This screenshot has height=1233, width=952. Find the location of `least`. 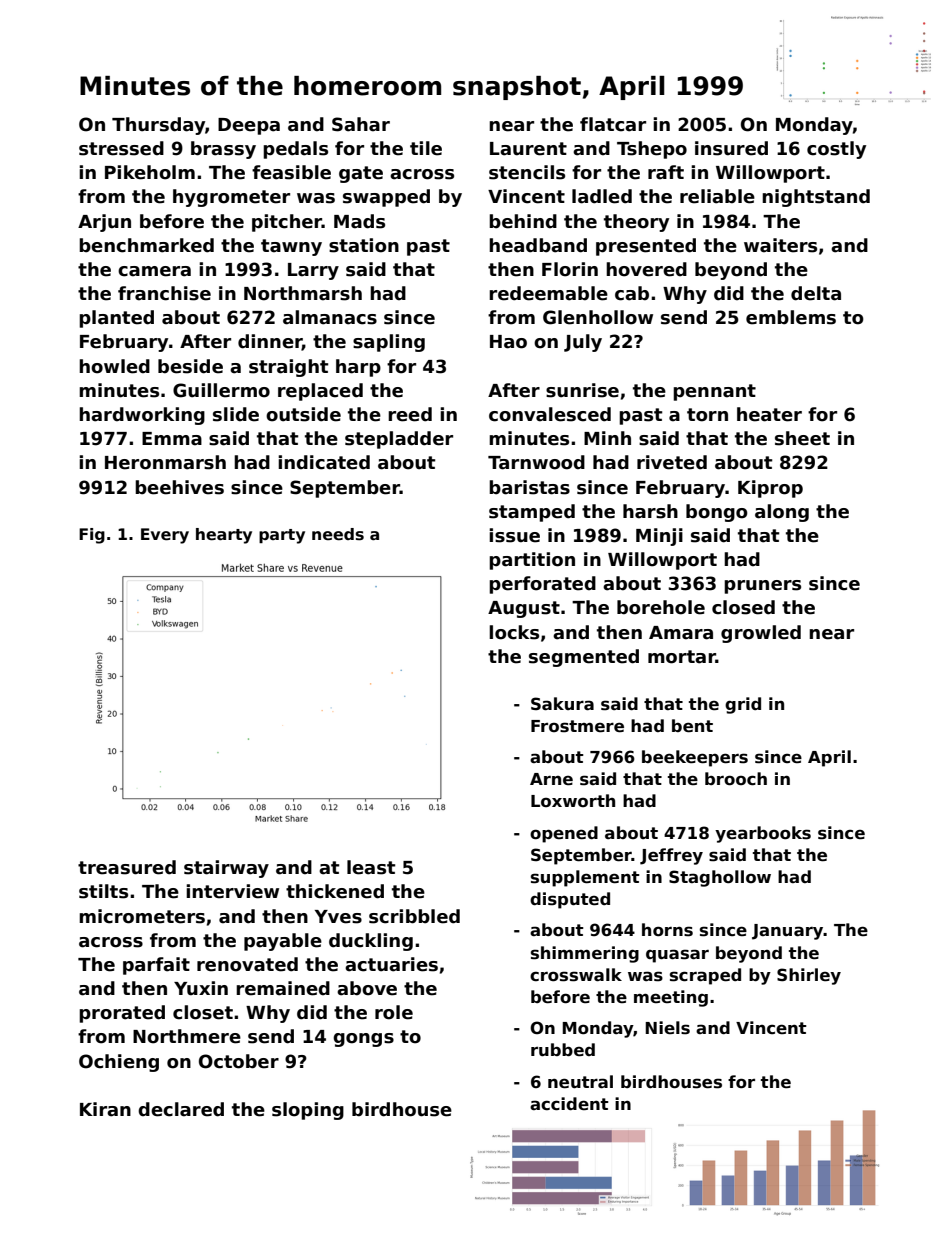

least is located at coordinates (371, 867).
